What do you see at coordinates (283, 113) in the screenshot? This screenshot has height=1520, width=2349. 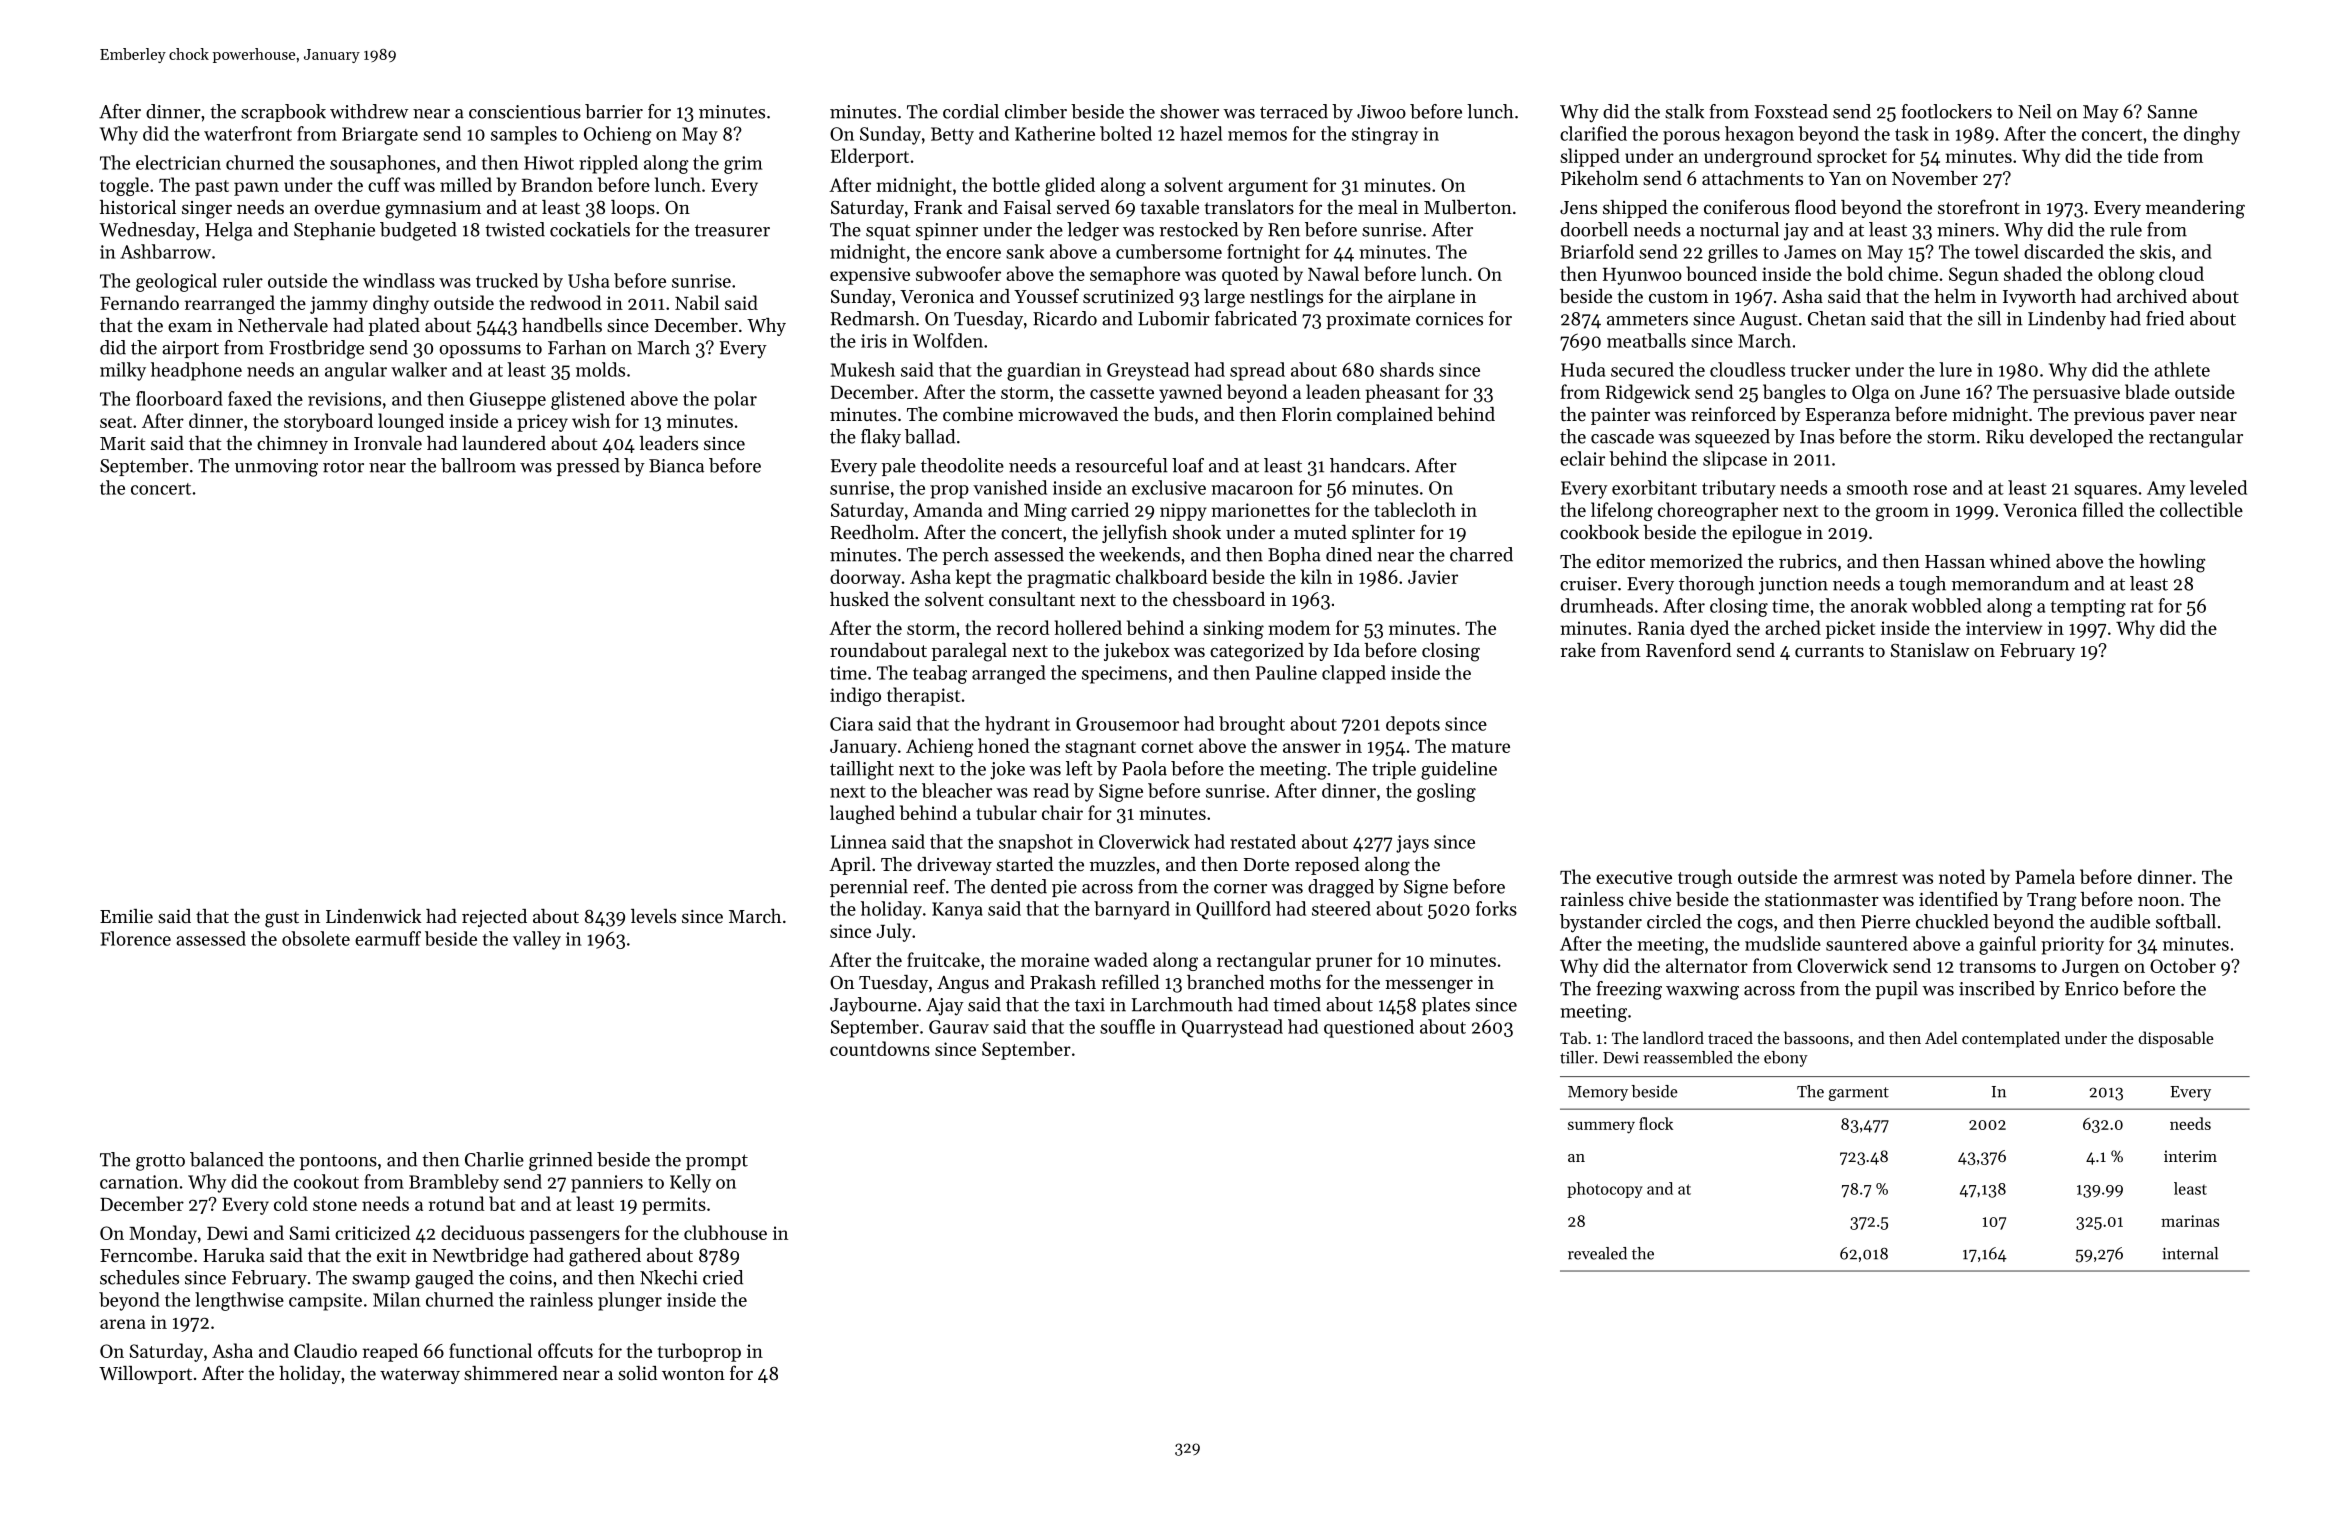 I see `scrapbook` at bounding box center [283, 113].
